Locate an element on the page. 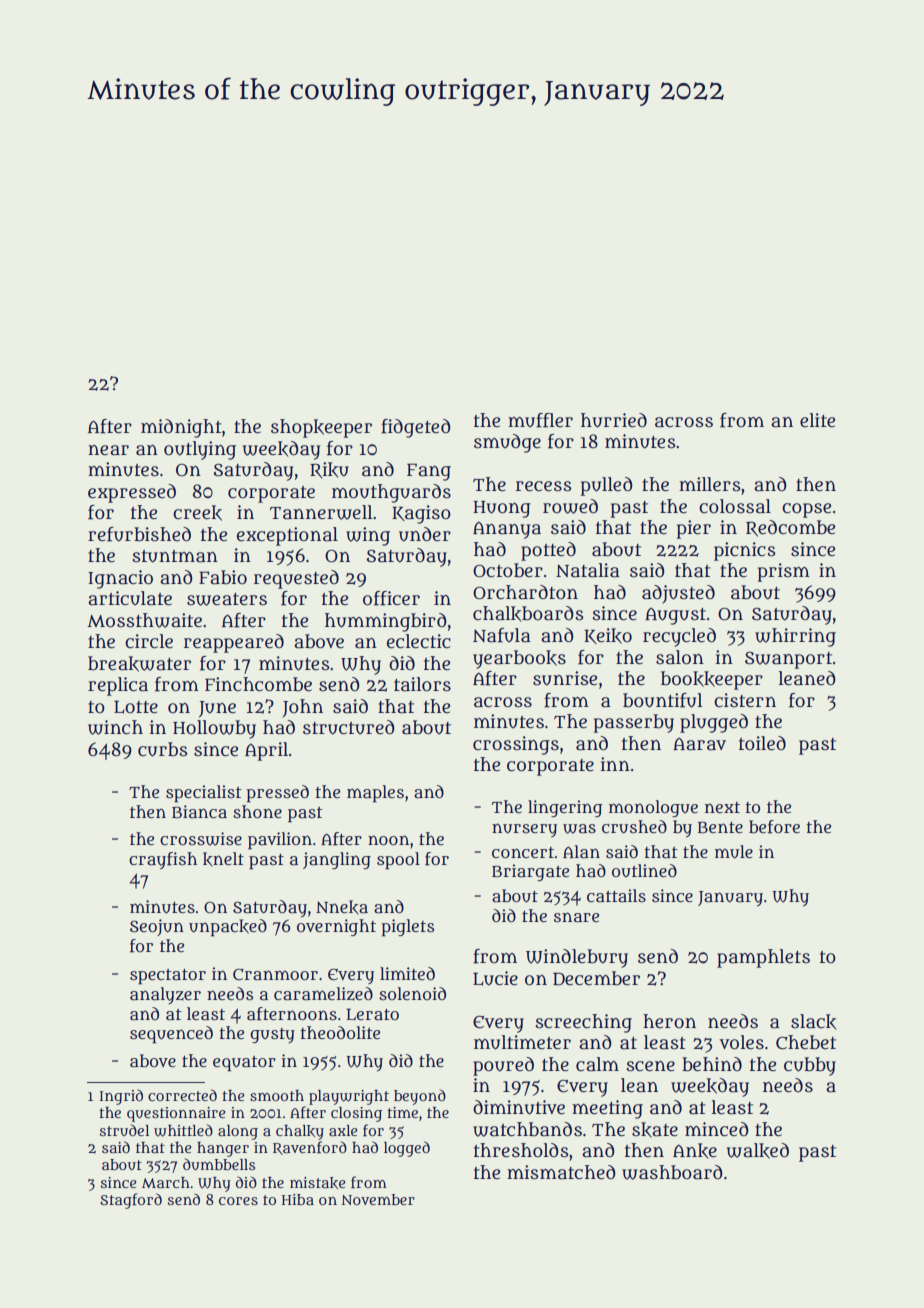  Ingrid is located at coordinates (121, 1097).
